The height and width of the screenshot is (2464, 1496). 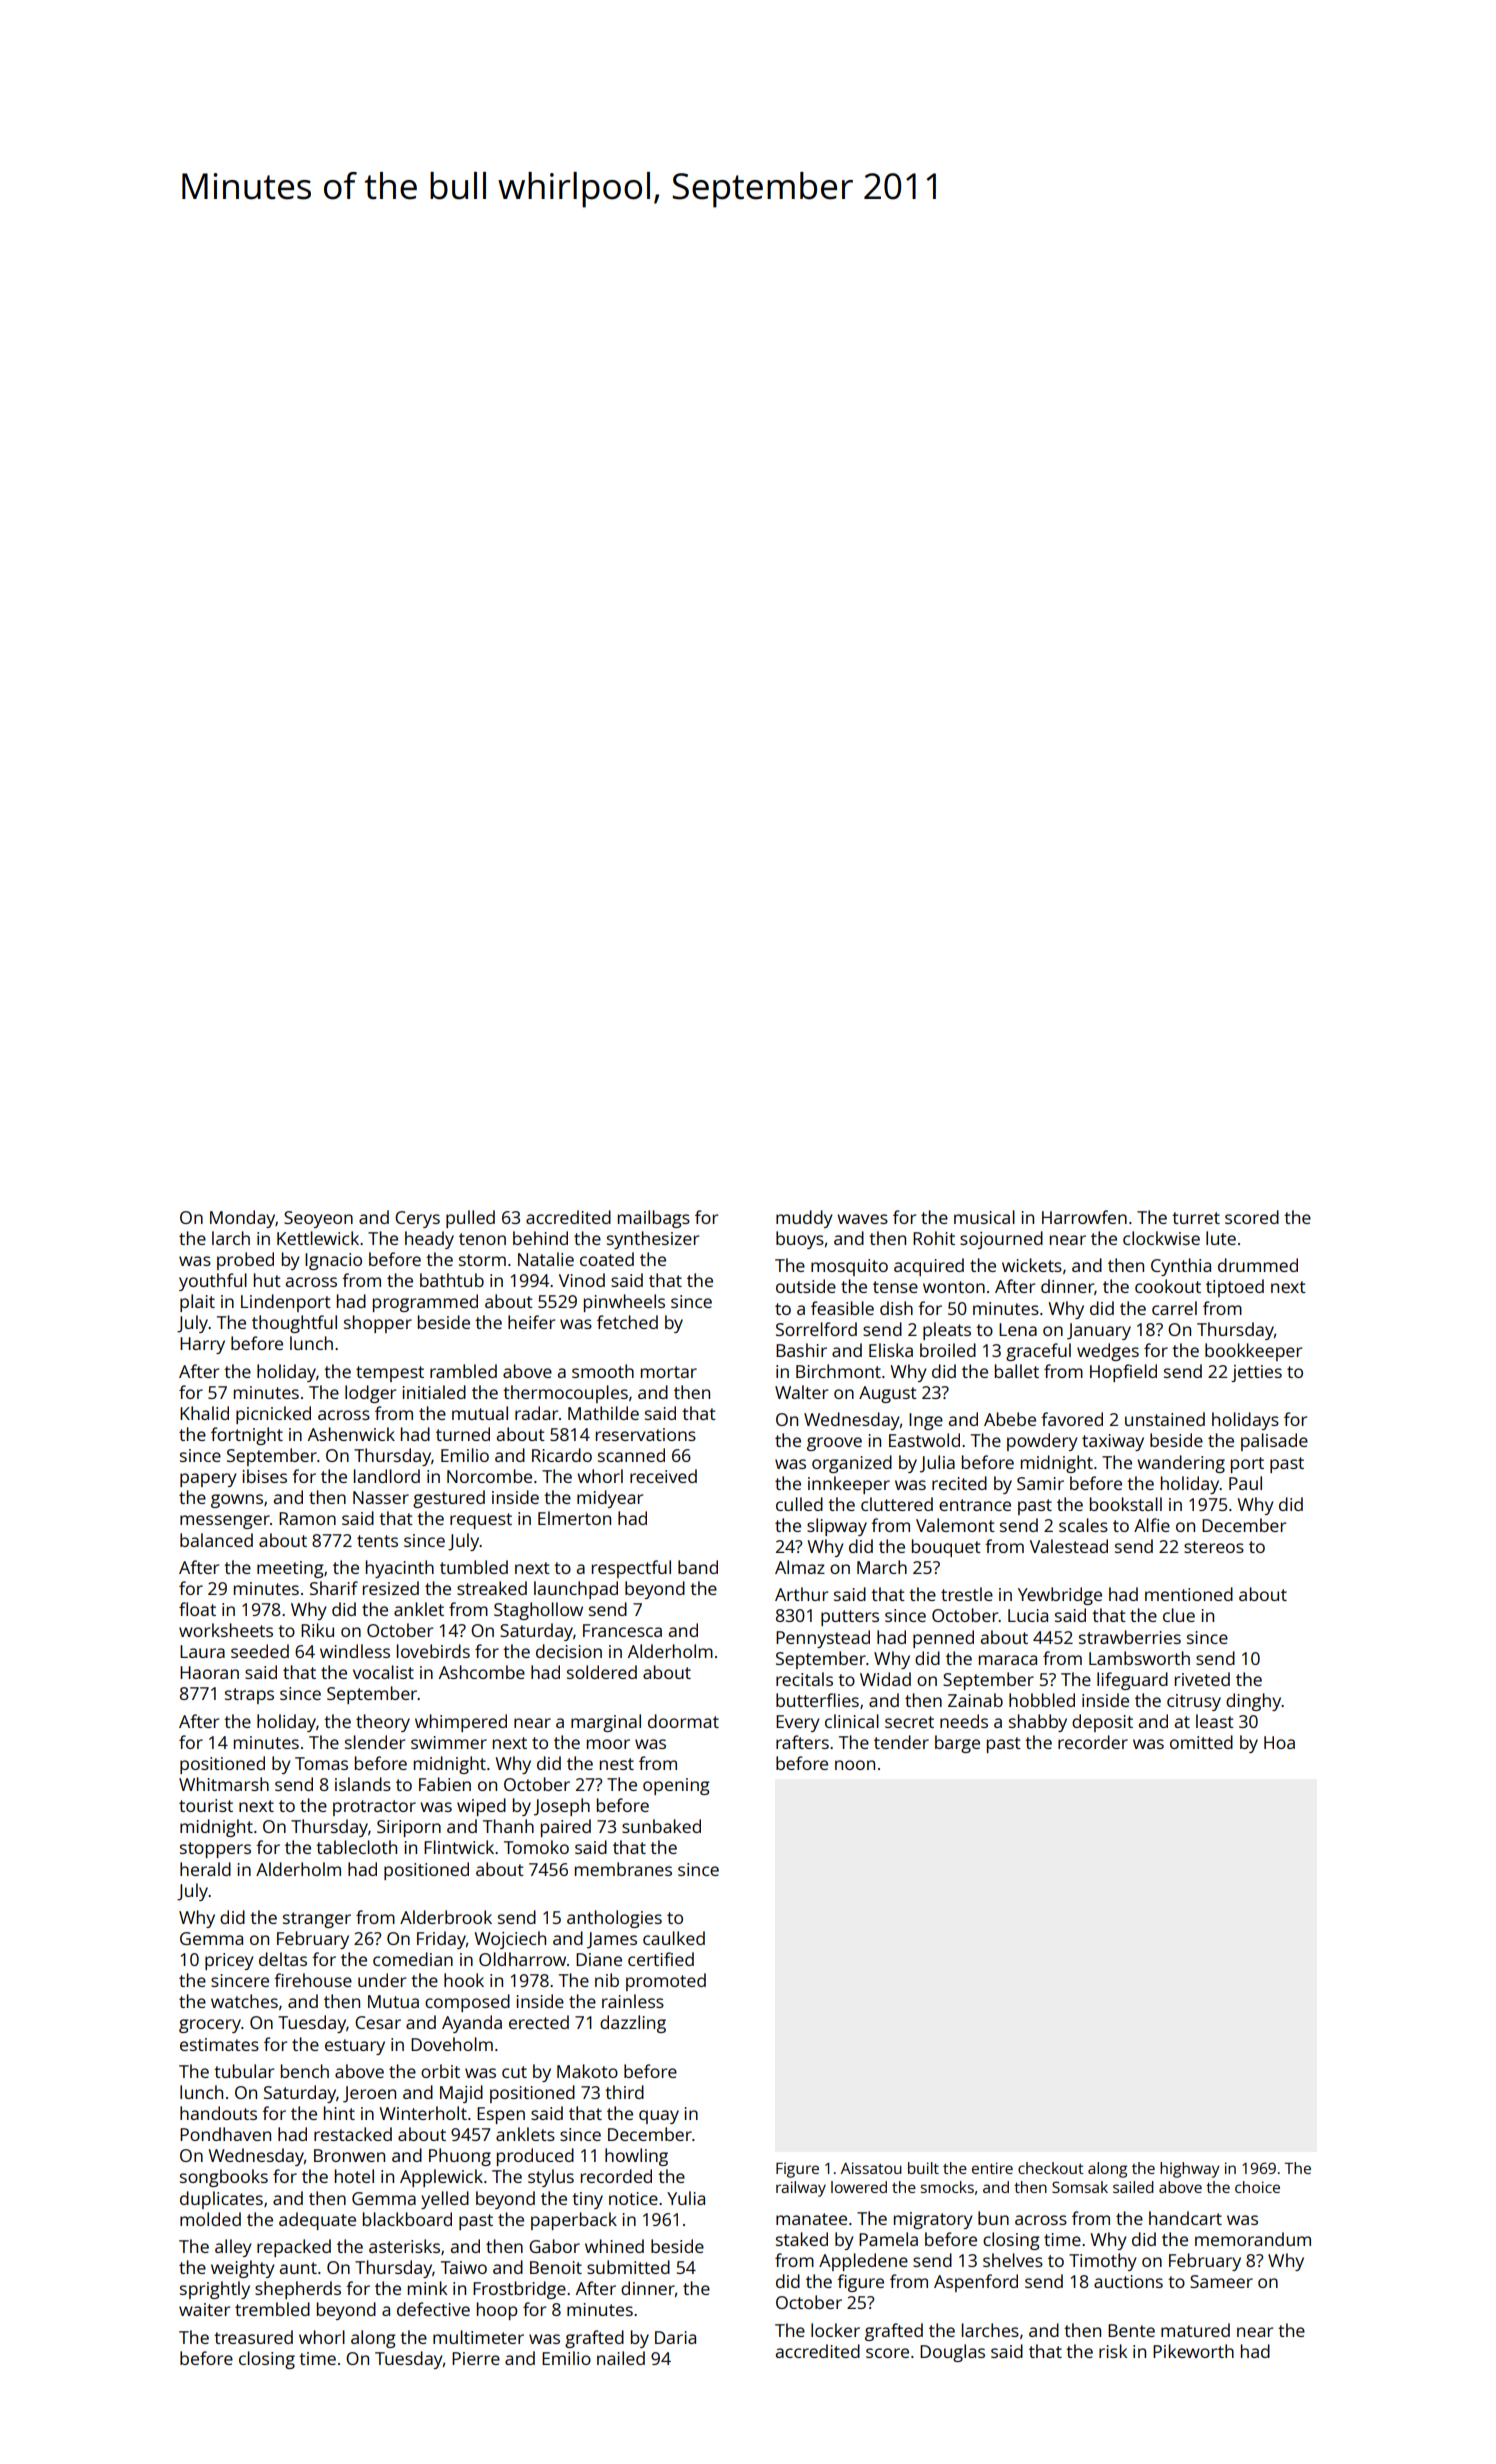 What do you see at coordinates (1193, 2351) in the screenshot?
I see `Pikeworth` at bounding box center [1193, 2351].
